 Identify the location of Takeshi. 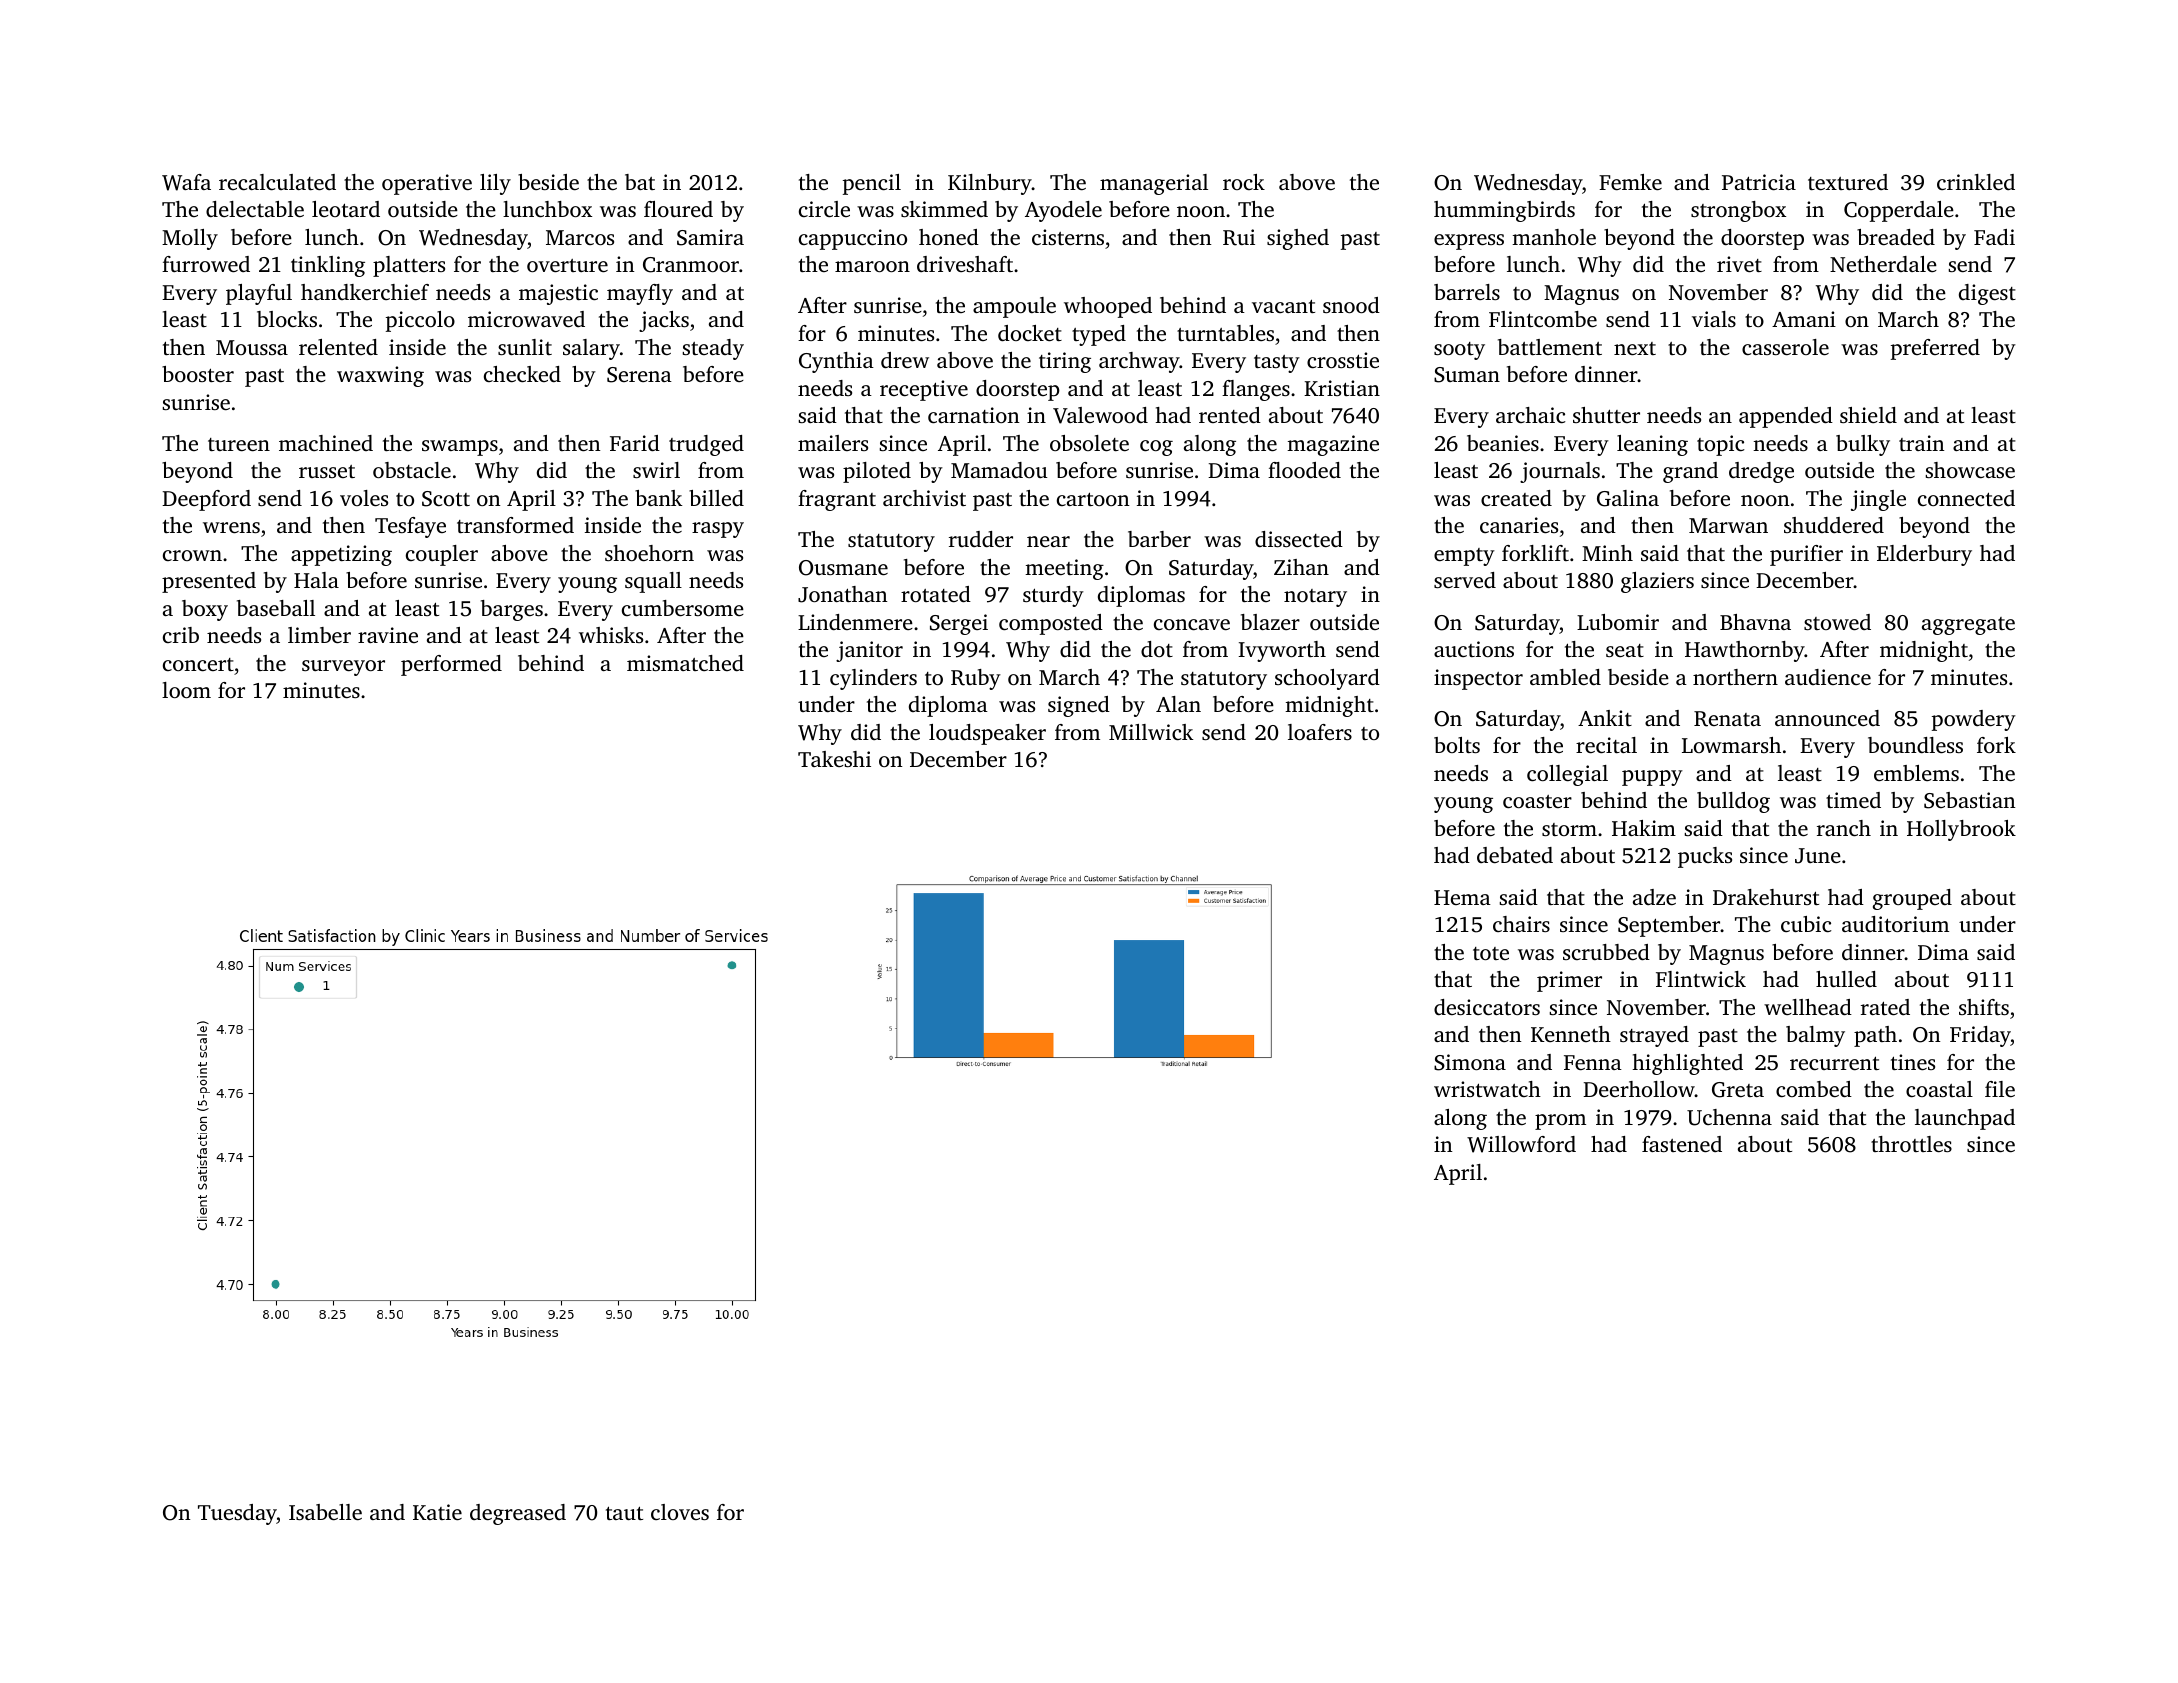
(834, 759).
